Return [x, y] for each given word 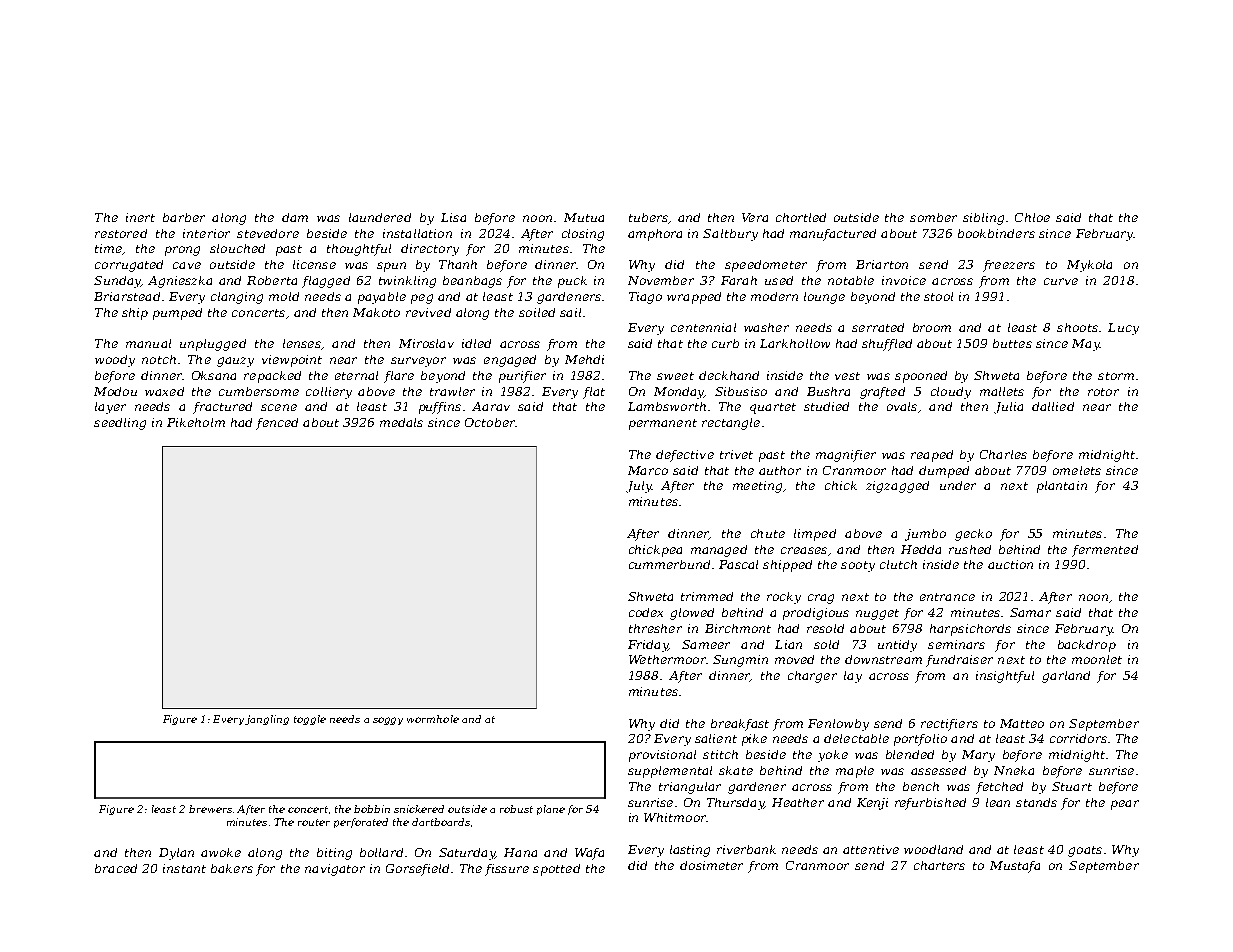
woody [115, 361]
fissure [507, 870]
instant [184, 868]
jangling [267, 720]
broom [932, 327]
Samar [1030, 612]
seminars [956, 644]
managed [719, 551]
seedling [120, 424]
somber [933, 217]
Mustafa [1015, 867]
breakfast [740, 725]
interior [206, 233]
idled [476, 343]
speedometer [766, 266]
